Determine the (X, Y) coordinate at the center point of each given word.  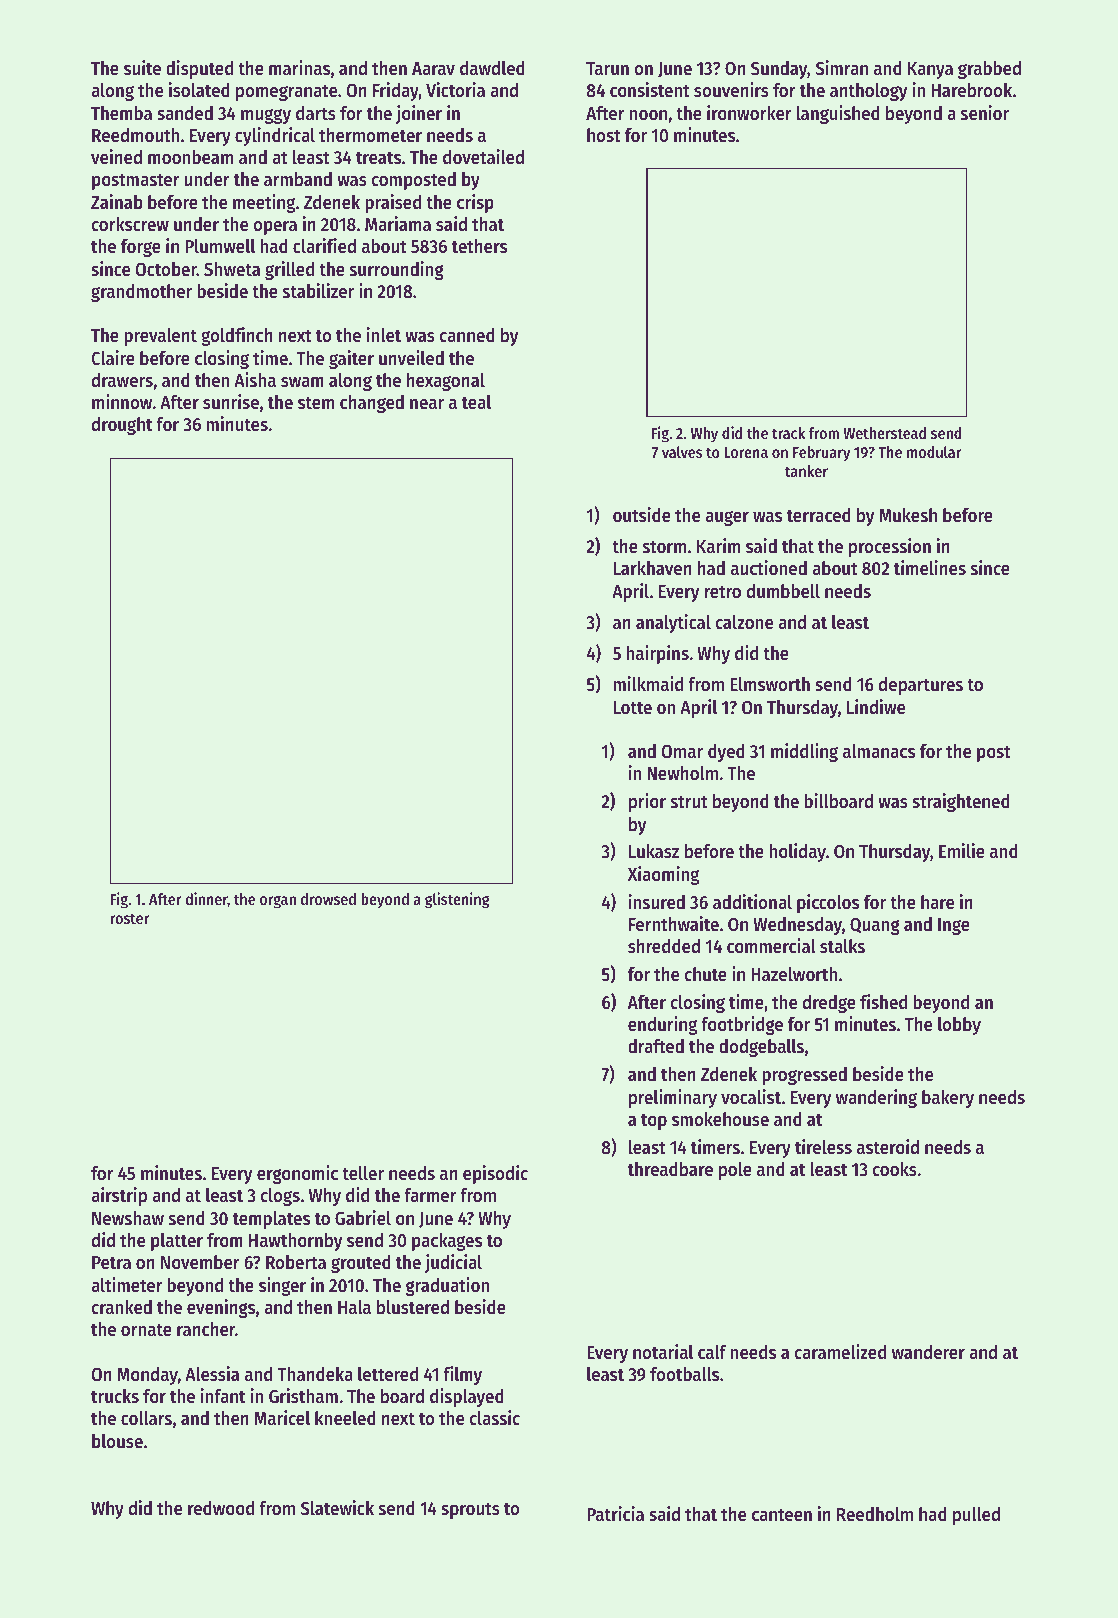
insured (657, 902)
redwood (221, 1508)
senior (985, 113)
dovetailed (483, 157)
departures (921, 686)
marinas (299, 67)
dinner (206, 900)
